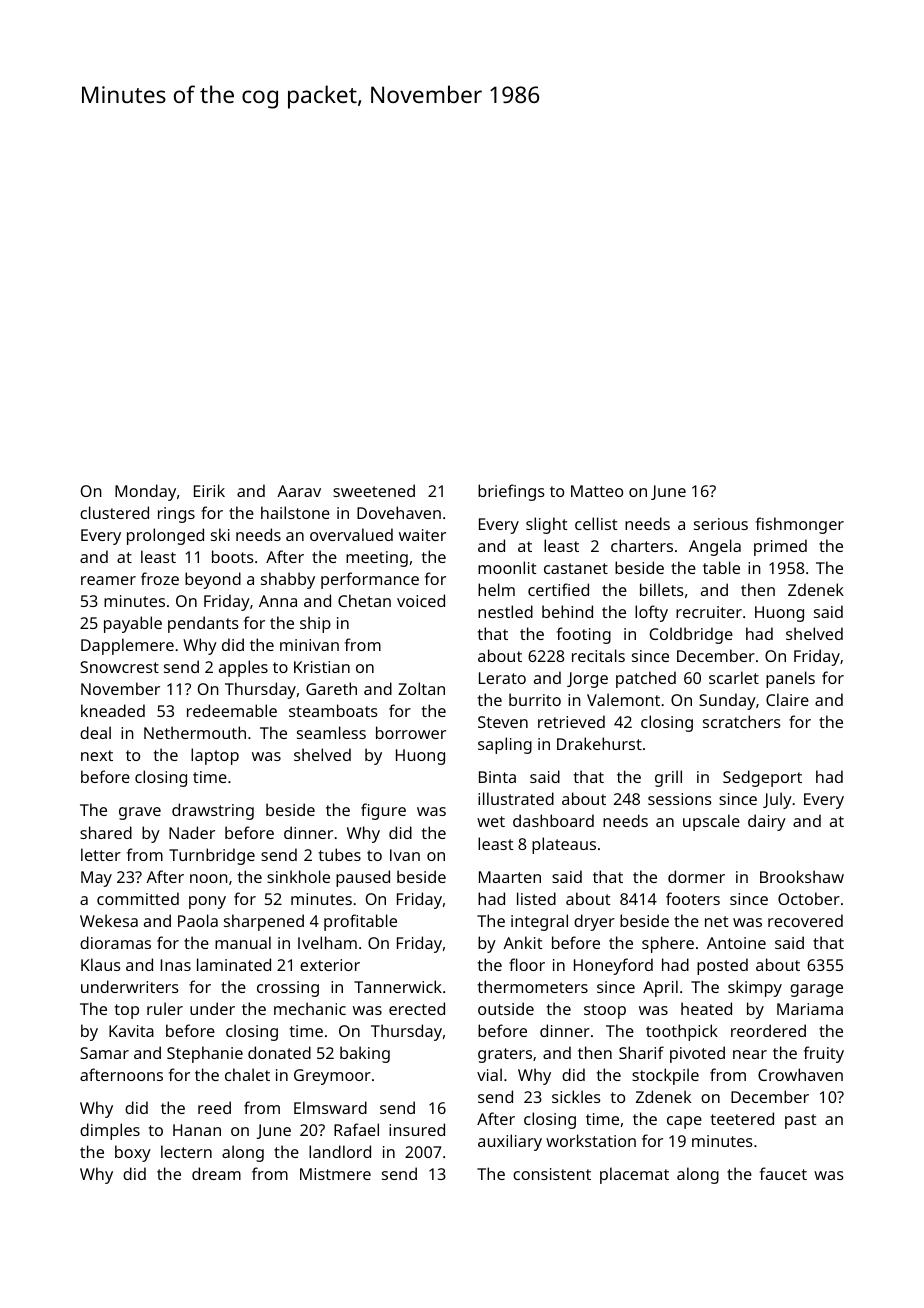 The image size is (924, 1308). I want to click on grave, so click(140, 813).
